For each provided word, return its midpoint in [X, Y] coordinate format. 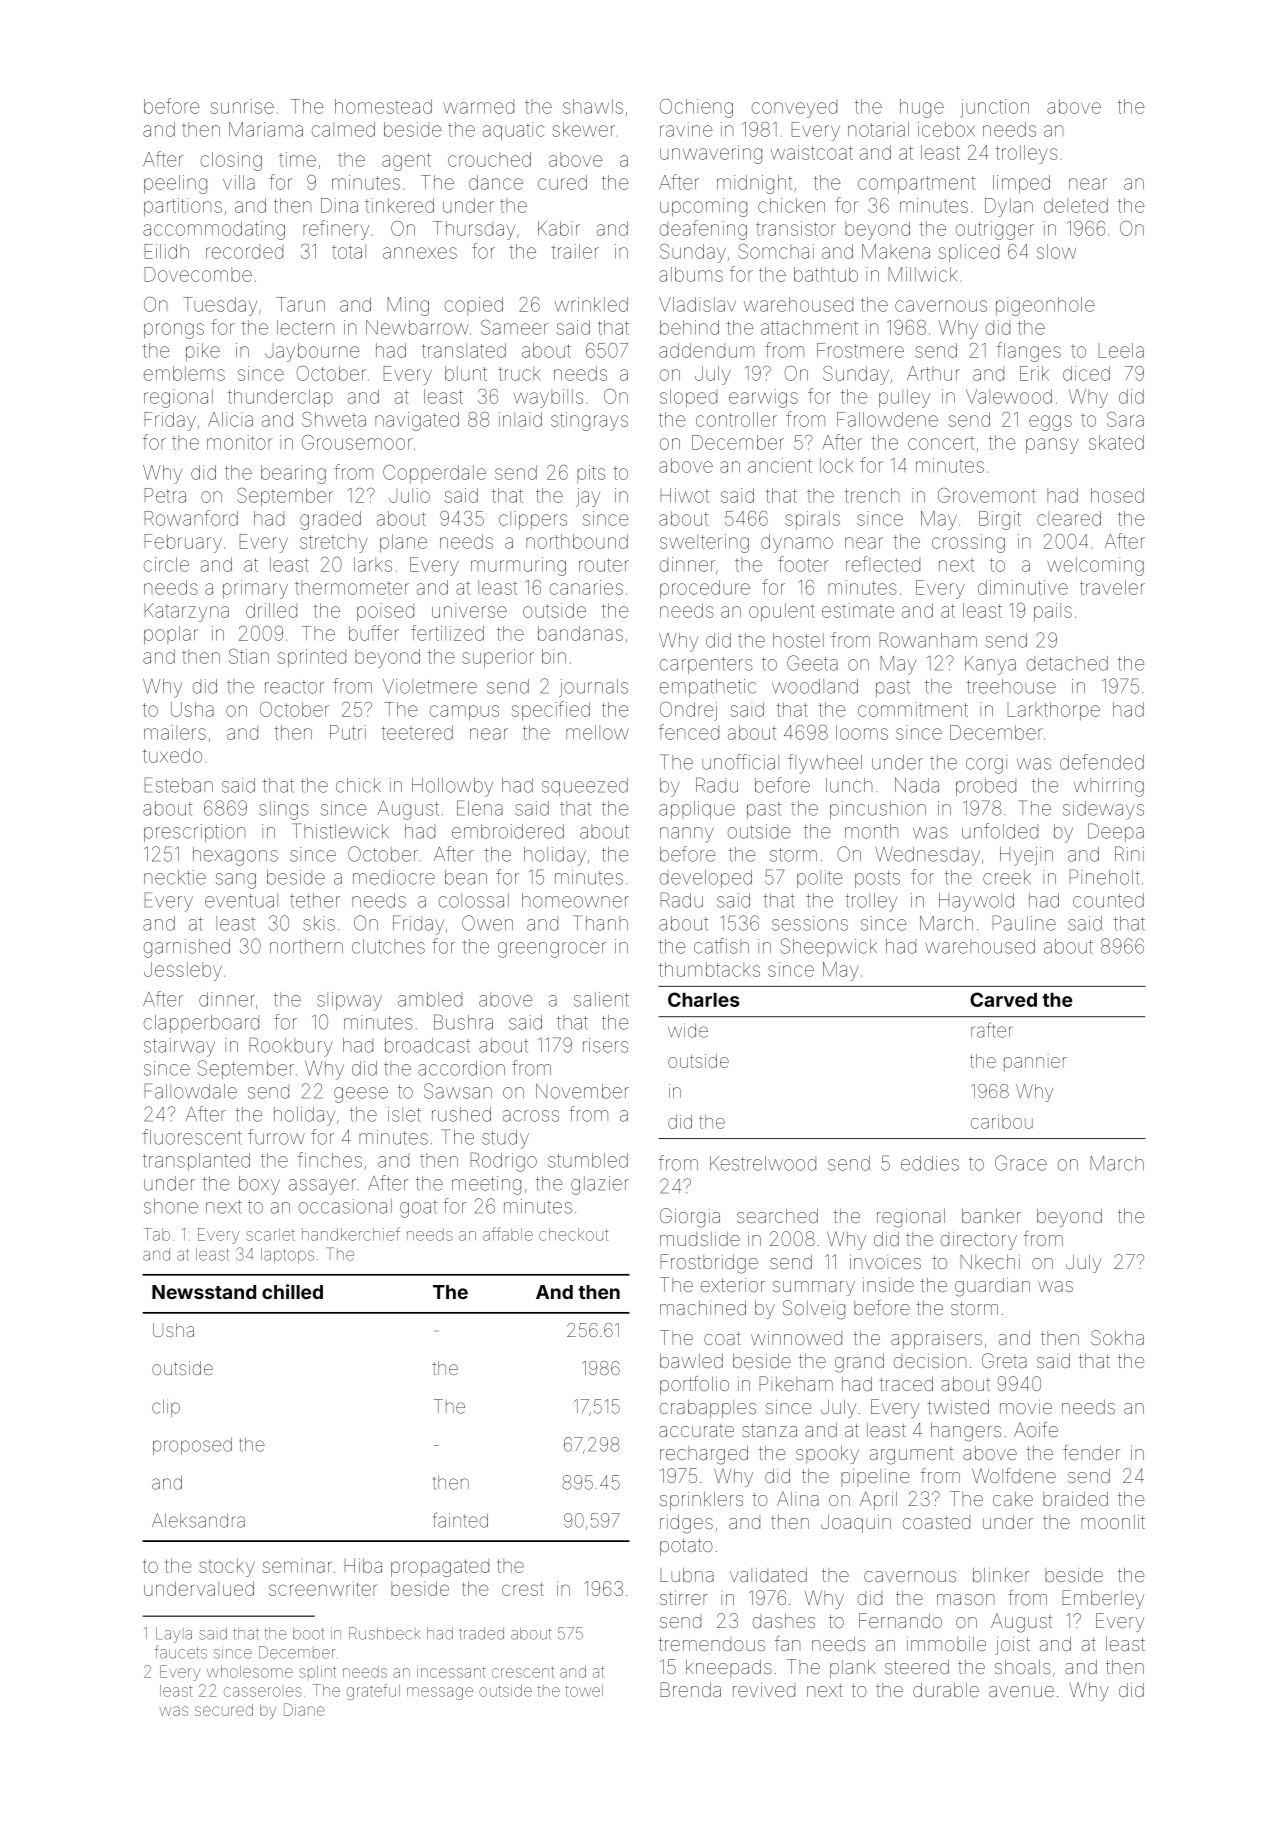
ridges [686, 1524]
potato [686, 1547]
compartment [916, 185]
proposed [192, 1446]
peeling [175, 184]
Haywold [976, 902]
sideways [1103, 810]
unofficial [740, 762]
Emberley [1103, 1599]
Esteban [179, 785]
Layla [174, 1635]
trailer [575, 251]
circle [166, 564]
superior [498, 658]
